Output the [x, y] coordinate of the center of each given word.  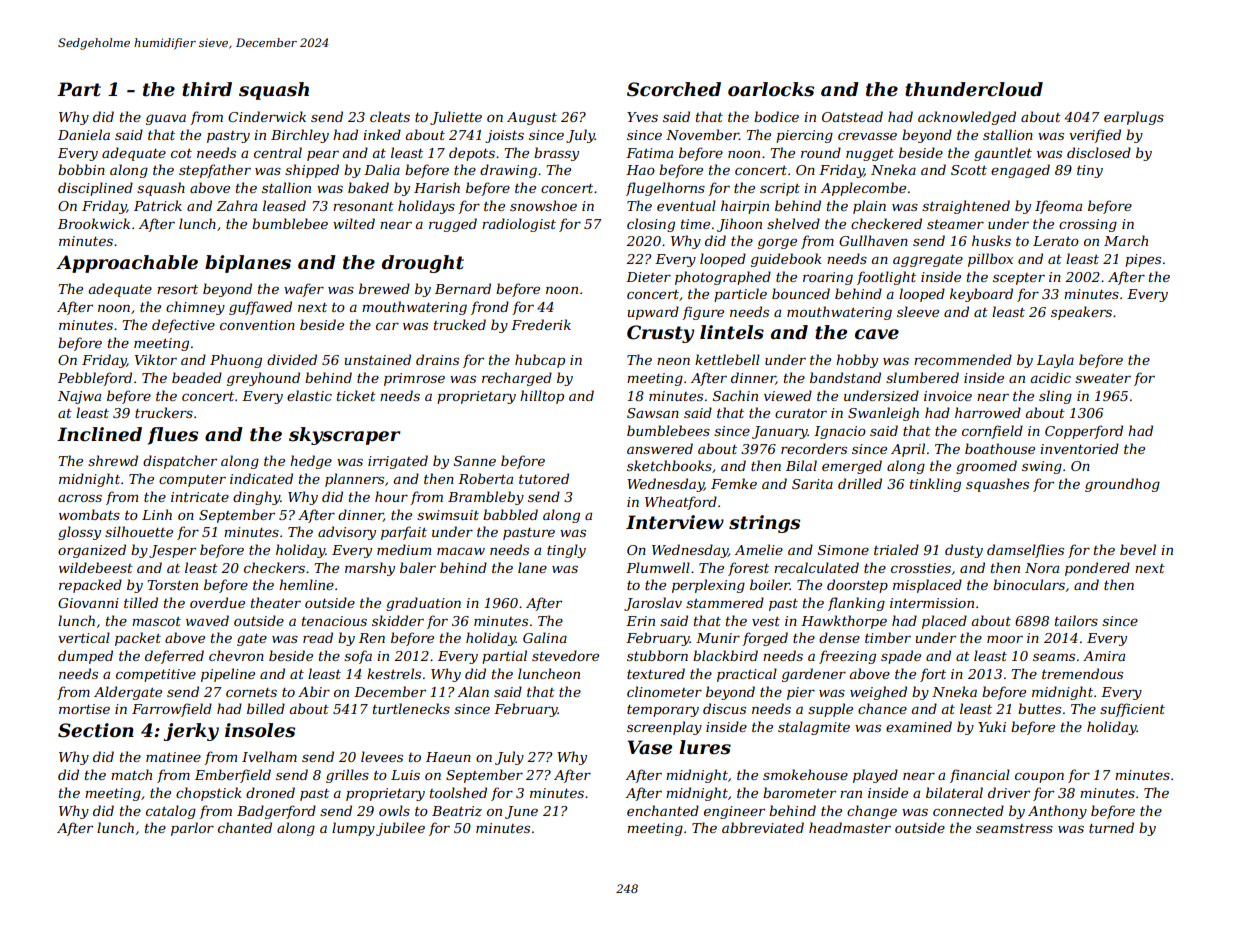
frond [490, 308]
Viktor [156, 359]
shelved [793, 223]
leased [284, 205]
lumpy [353, 829]
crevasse [867, 136]
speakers [1081, 313]
